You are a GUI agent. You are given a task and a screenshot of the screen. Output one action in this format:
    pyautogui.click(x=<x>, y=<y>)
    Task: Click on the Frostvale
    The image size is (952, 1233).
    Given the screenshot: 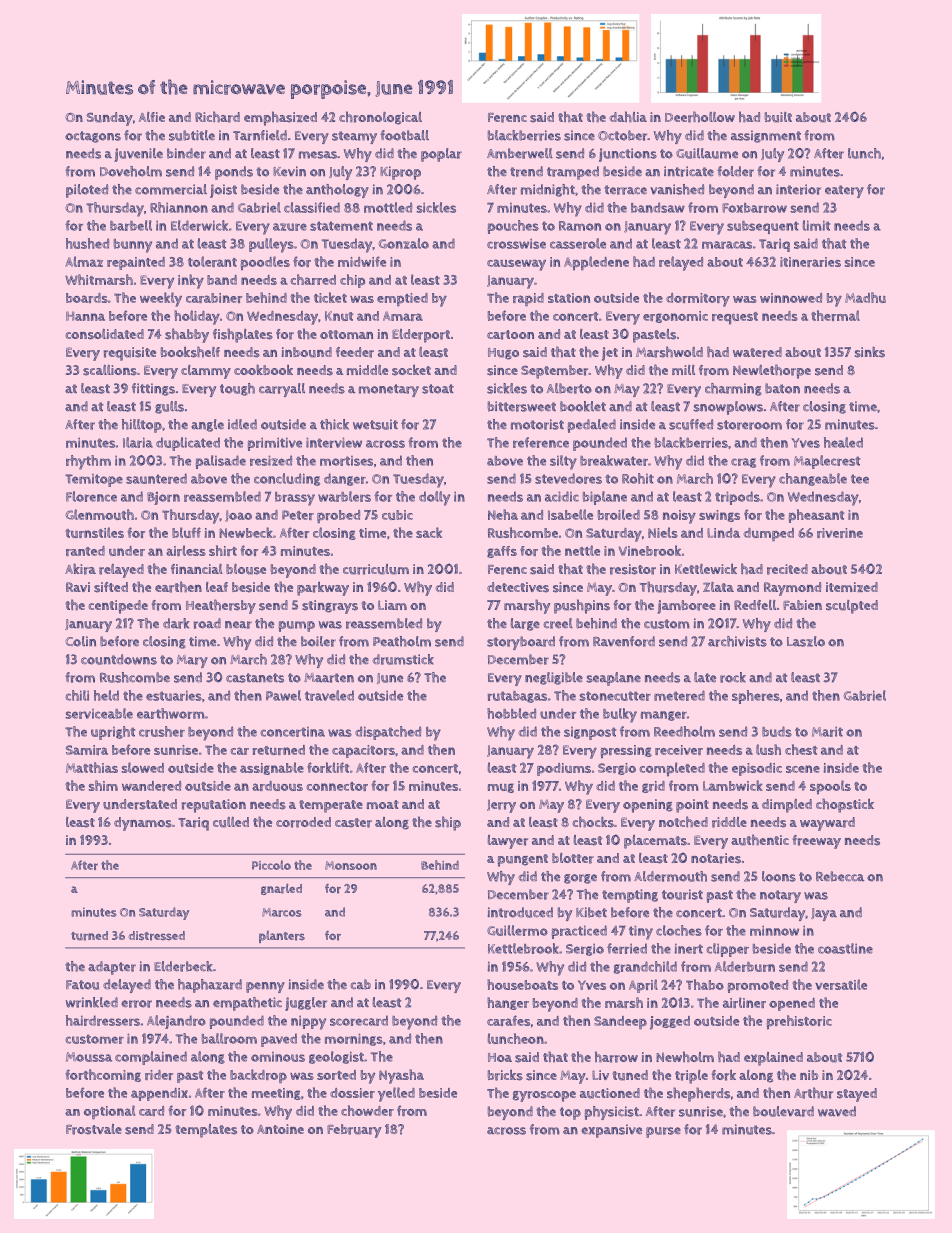 What is the action you would take?
    pyautogui.click(x=94, y=1129)
